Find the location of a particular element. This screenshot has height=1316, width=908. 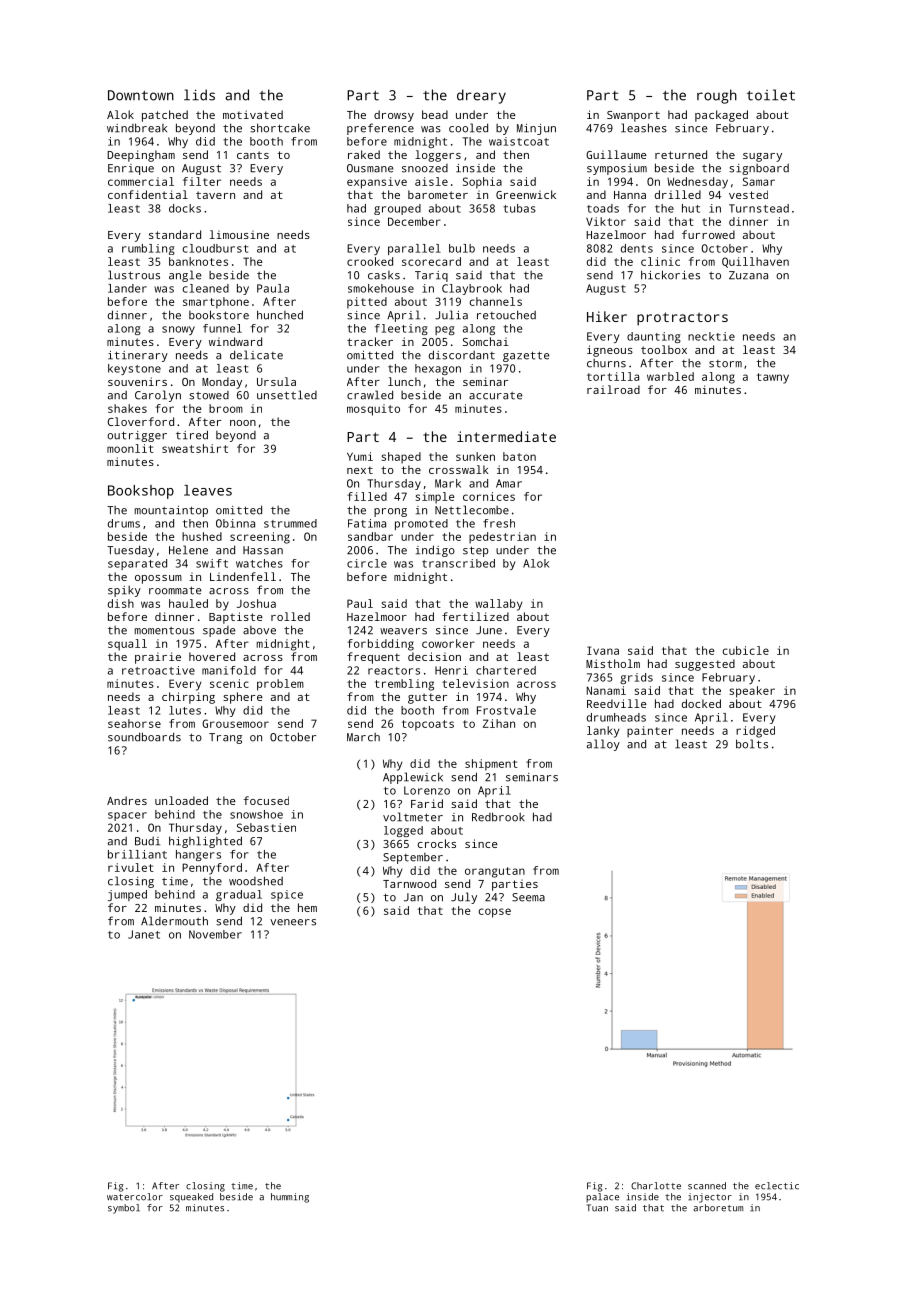

scanned is located at coordinates (707, 1186).
